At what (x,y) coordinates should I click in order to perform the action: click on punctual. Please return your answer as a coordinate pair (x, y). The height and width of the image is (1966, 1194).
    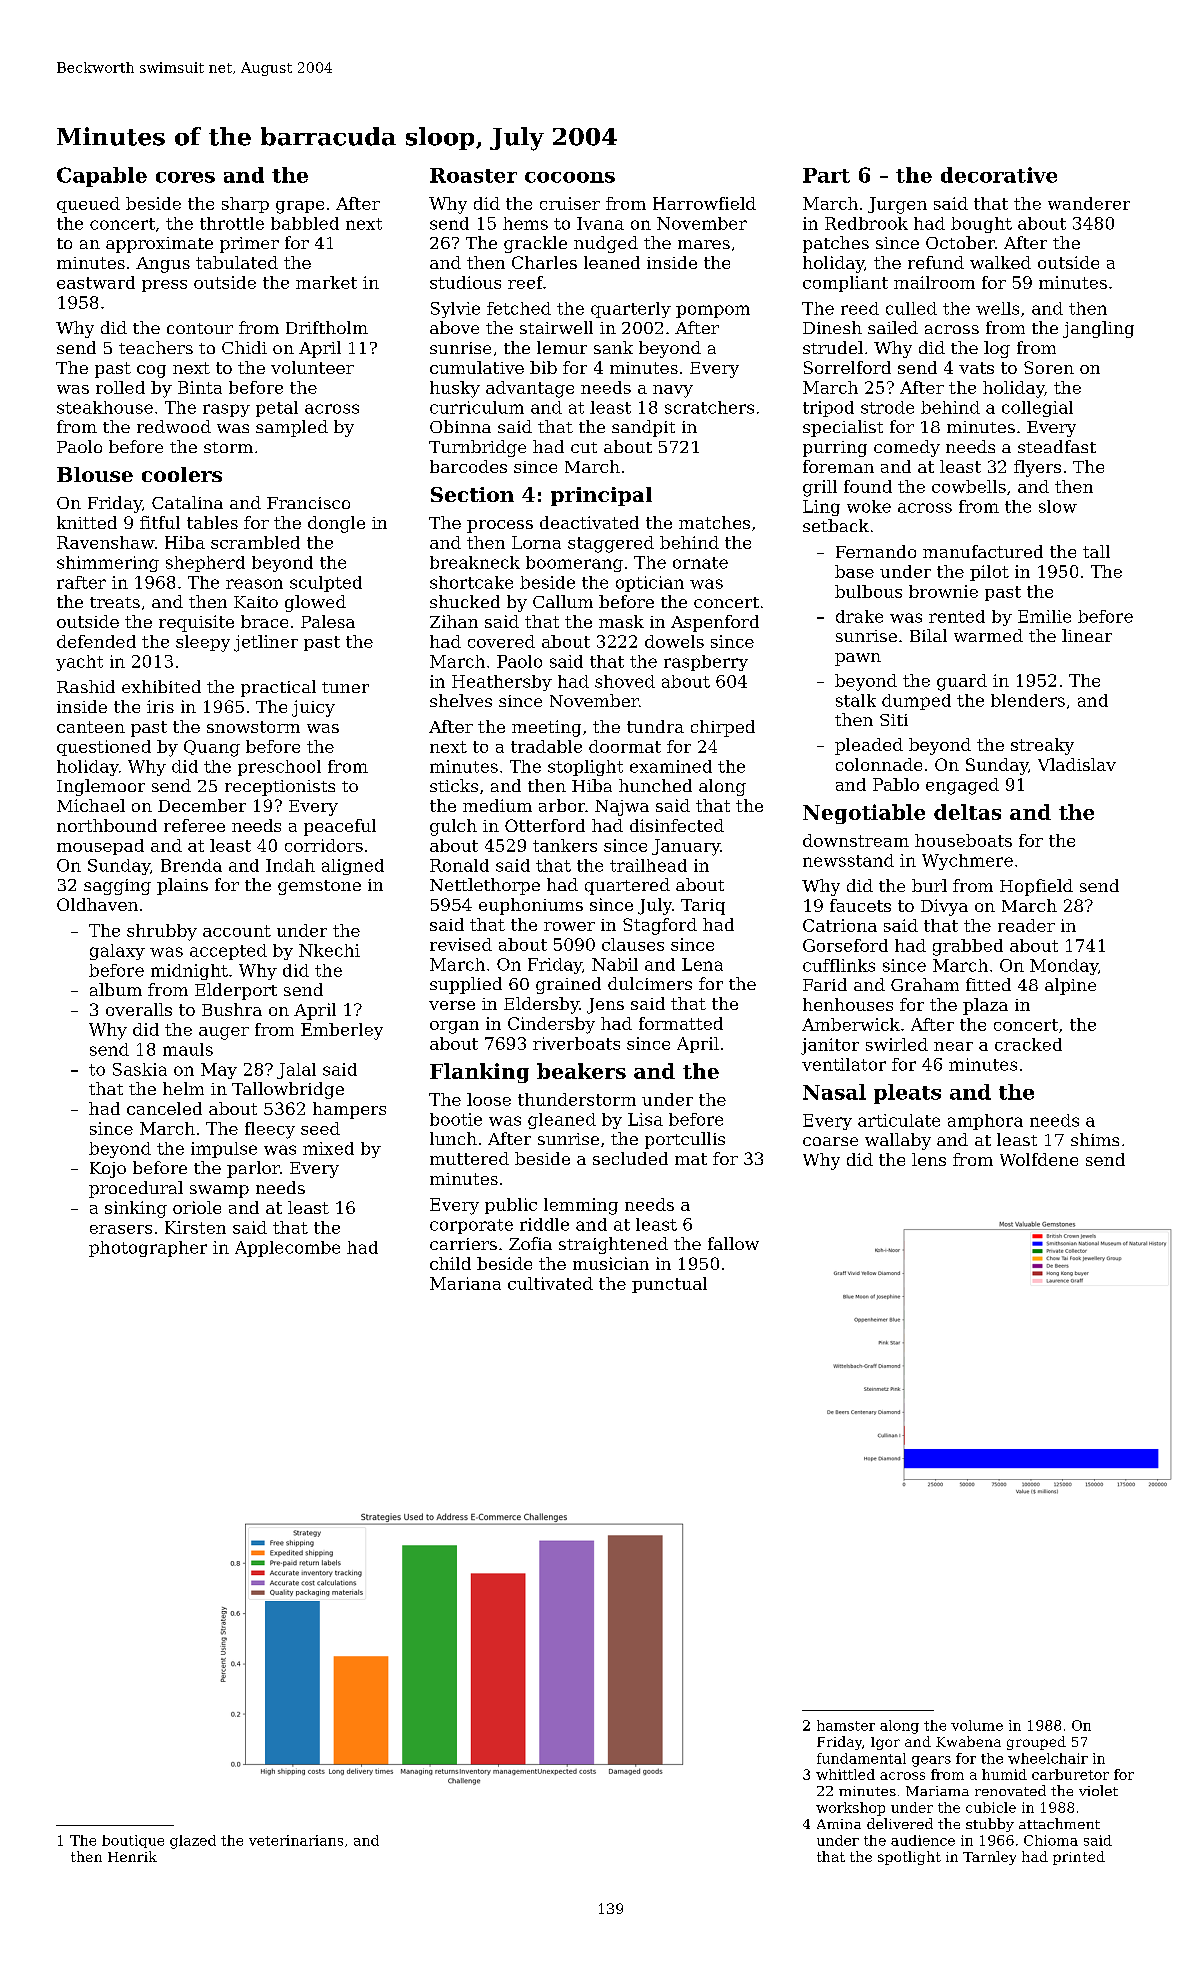
    Looking at the image, I should click on (669, 1285).
